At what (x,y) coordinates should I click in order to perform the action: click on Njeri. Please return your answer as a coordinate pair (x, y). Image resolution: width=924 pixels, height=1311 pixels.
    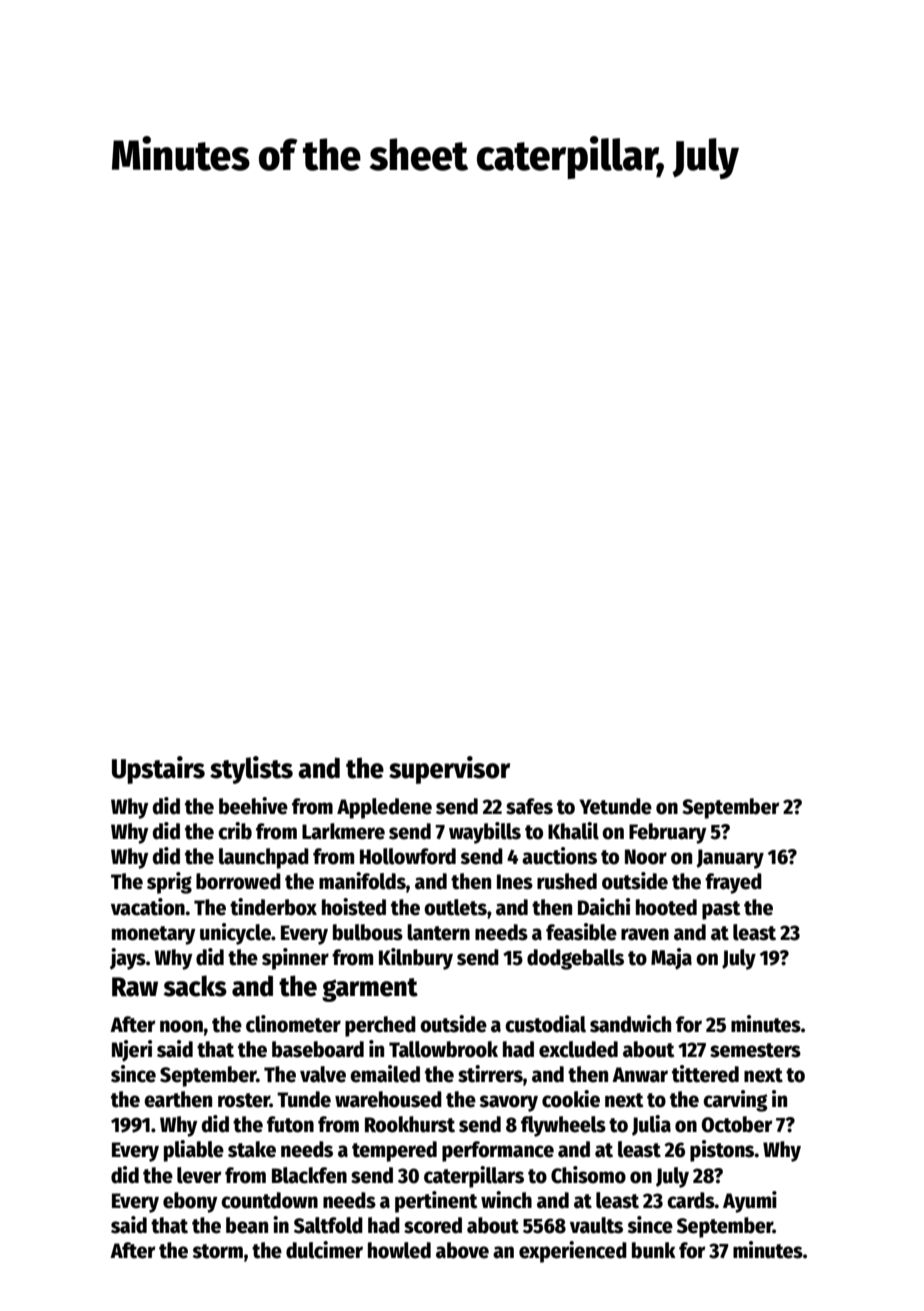
    Looking at the image, I should click on (132, 1051).
